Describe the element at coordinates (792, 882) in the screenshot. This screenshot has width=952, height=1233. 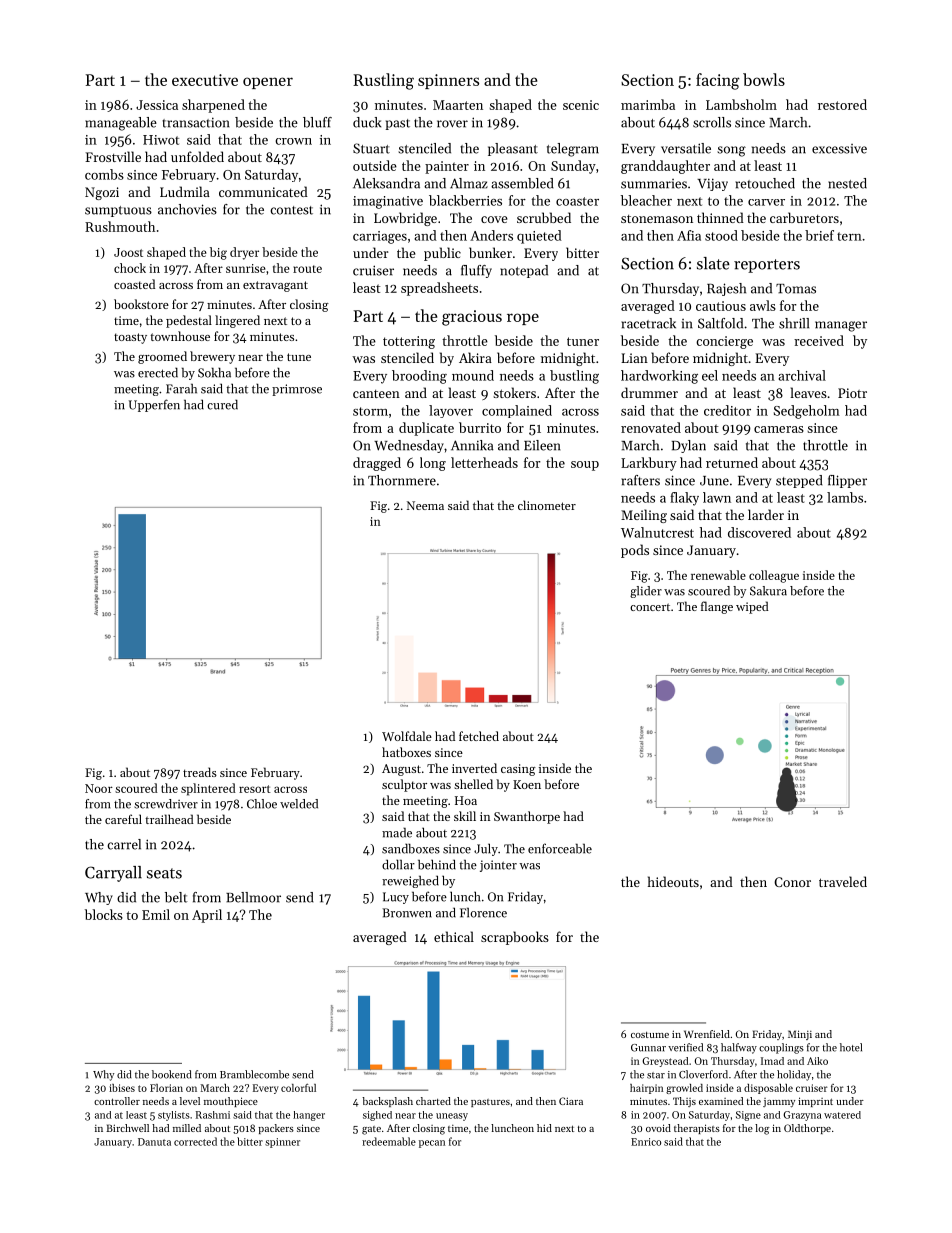
I see `Conor` at that location.
